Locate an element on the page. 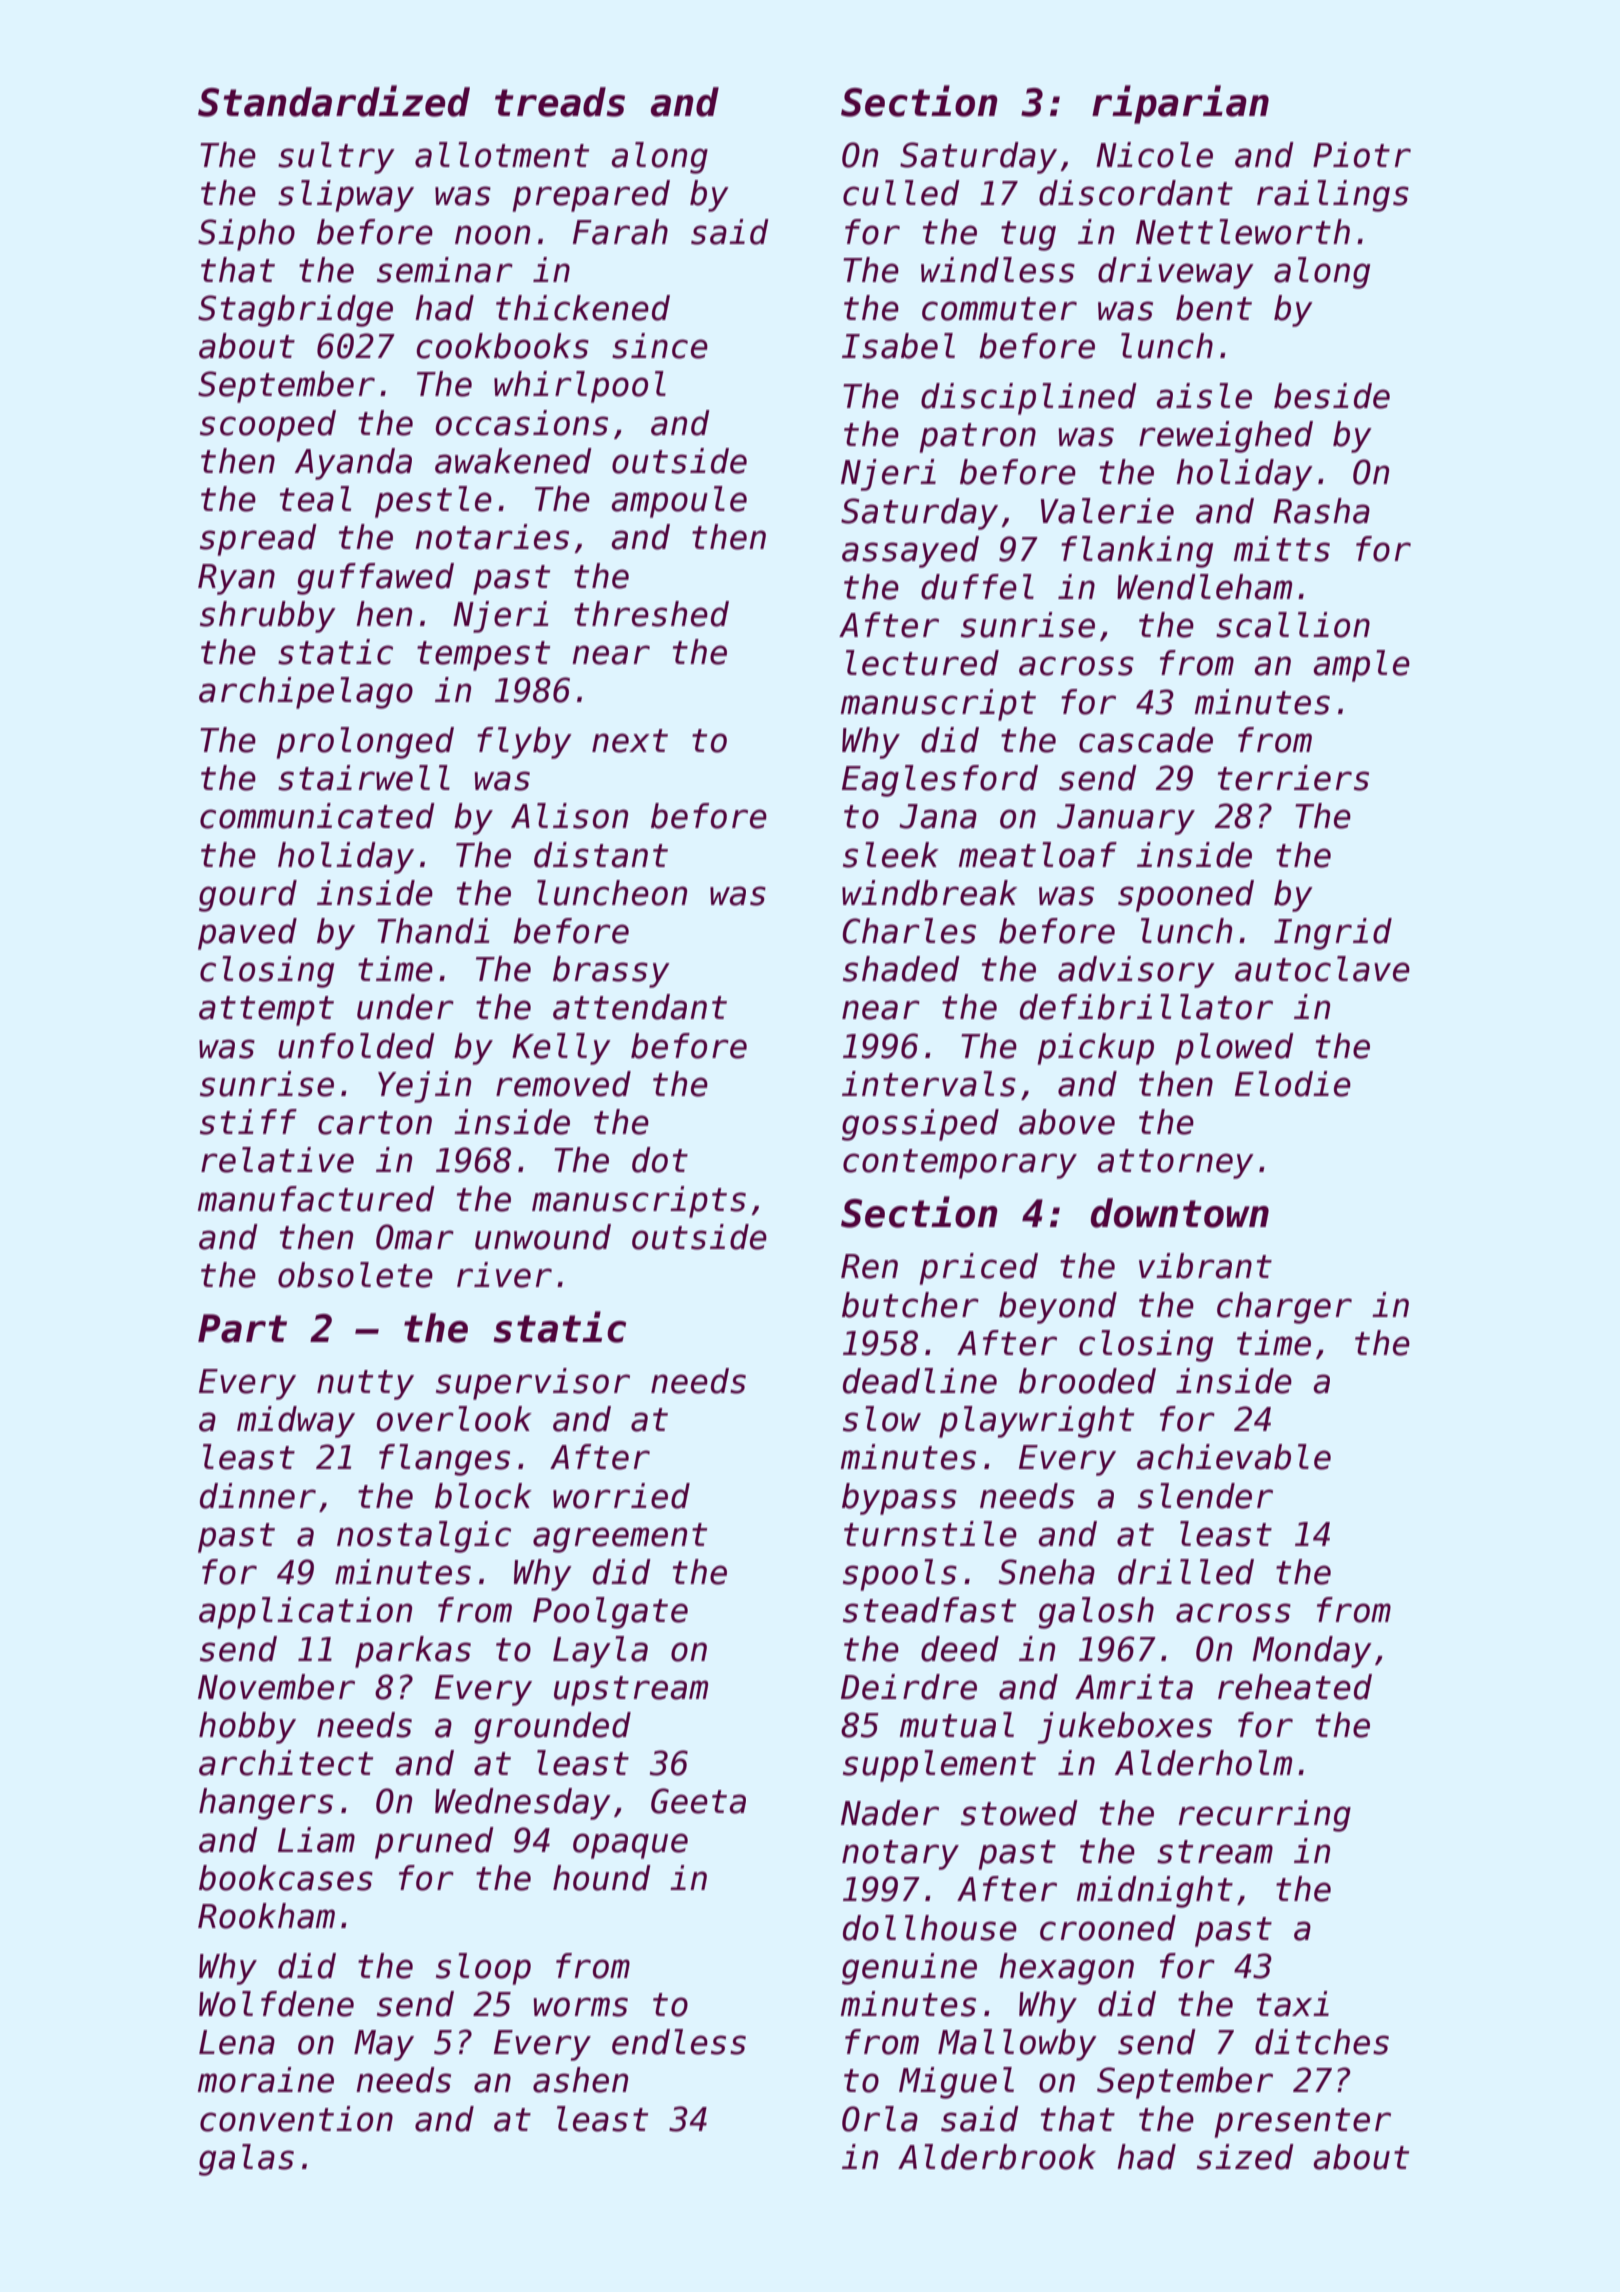 Image resolution: width=1620 pixels, height=2292 pixels. November is located at coordinates (276, 1687).
